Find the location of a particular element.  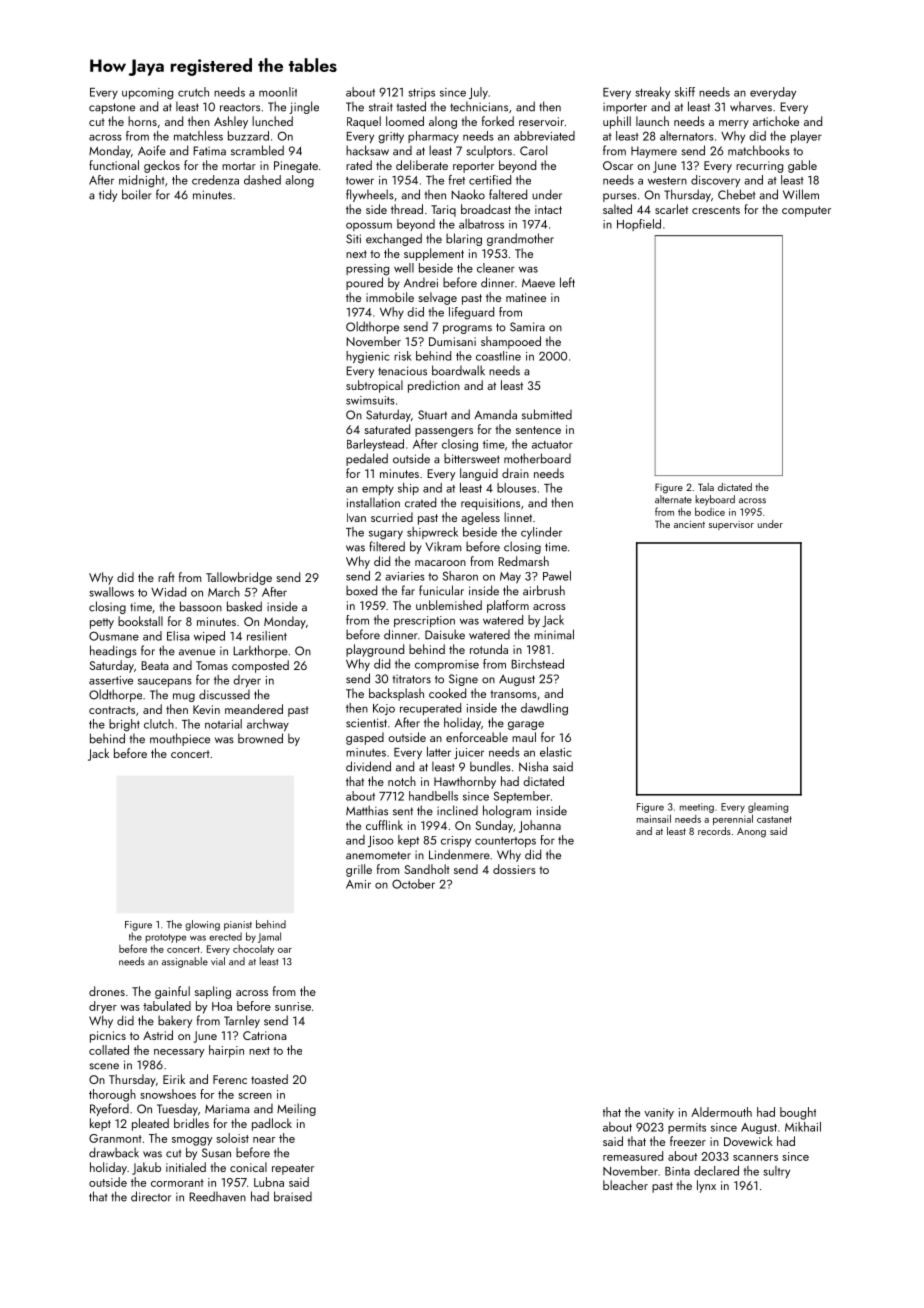

sugary is located at coordinates (386, 535).
